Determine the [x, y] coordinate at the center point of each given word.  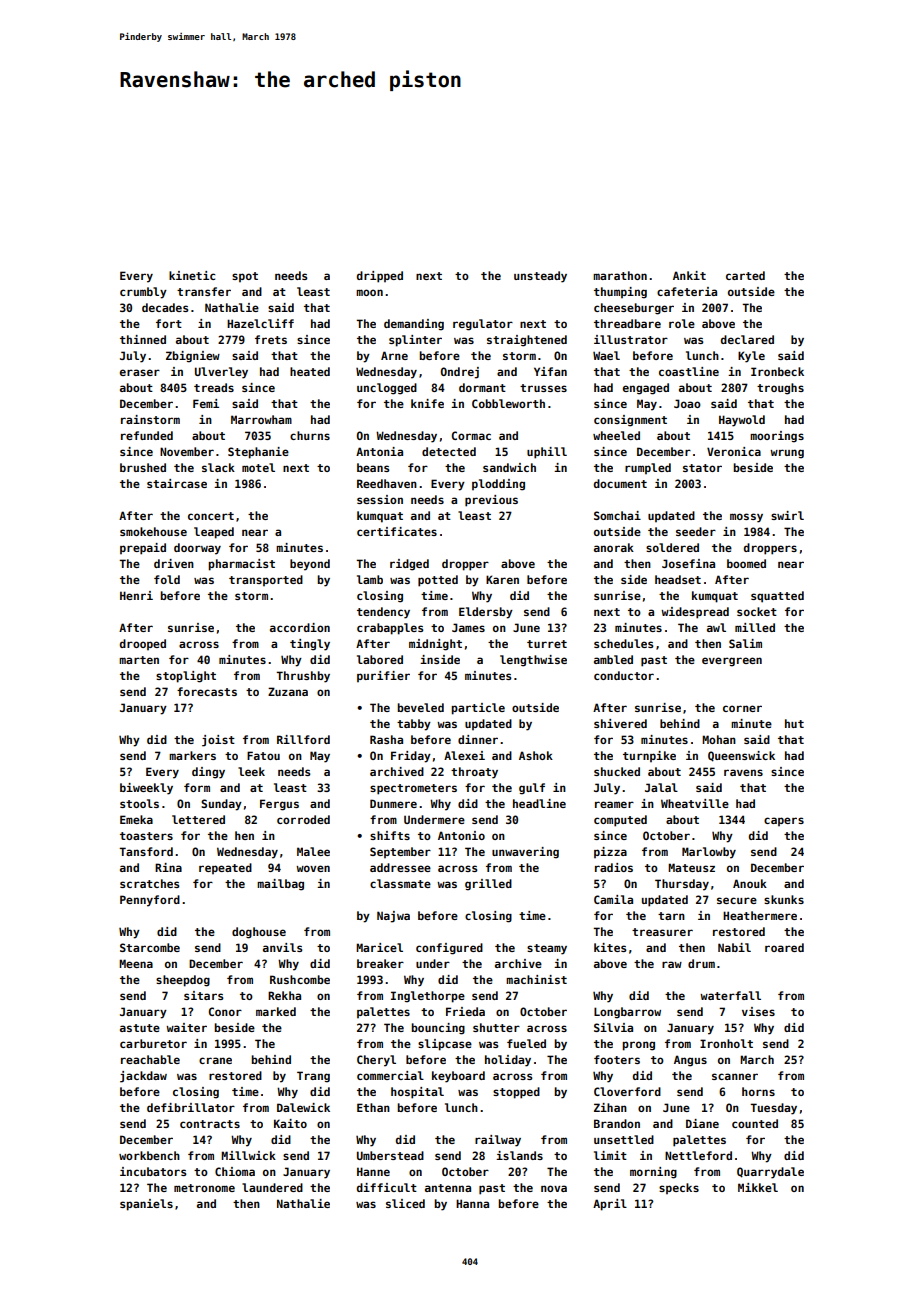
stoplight [186, 677]
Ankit [689, 275]
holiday [508, 1061]
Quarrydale [770, 1173]
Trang [313, 1077]
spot [245, 277]
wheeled [616, 435]
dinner [478, 739]
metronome [204, 1188]
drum [701, 963]
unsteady [540, 277]
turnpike [649, 756]
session [380, 499]
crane [215, 1060]
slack [218, 467]
